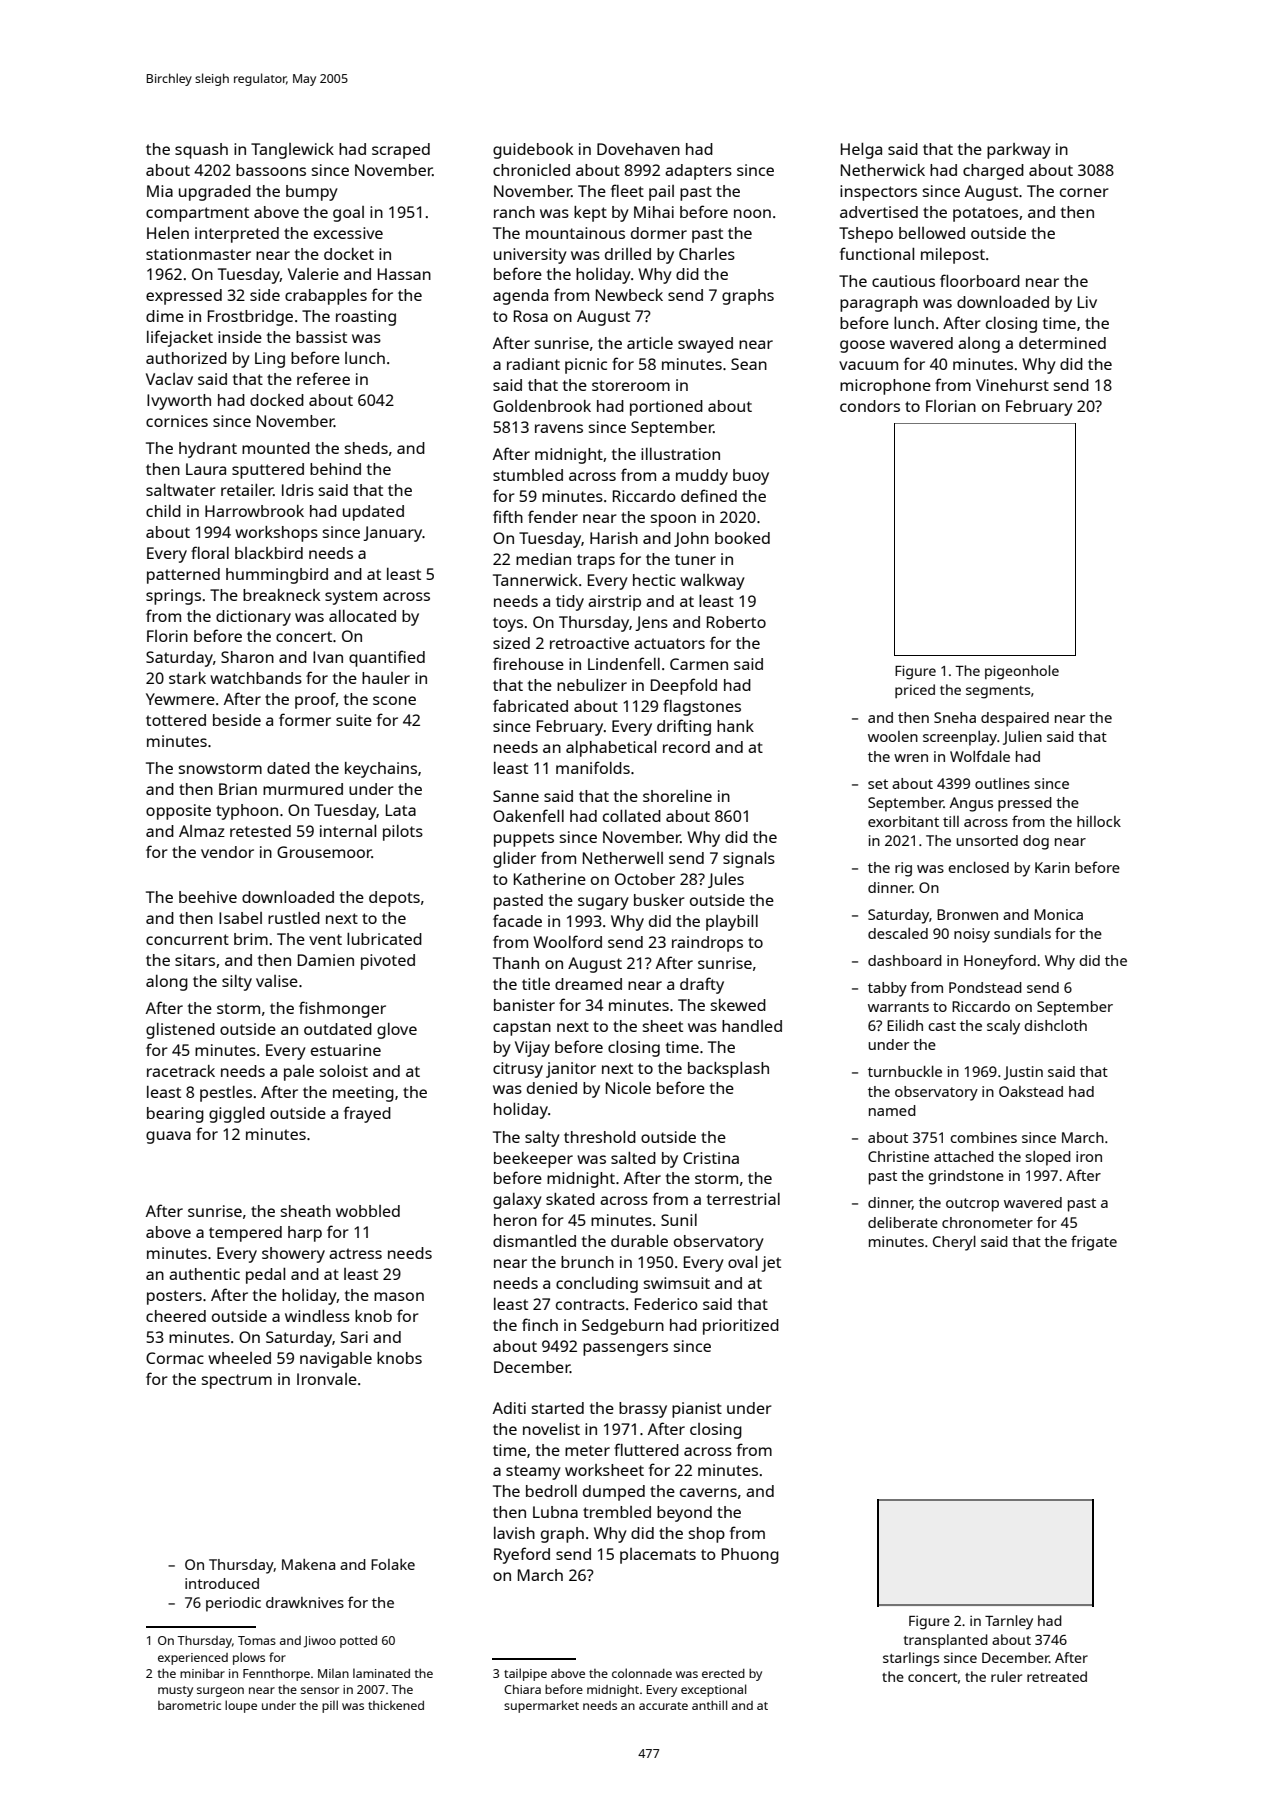 This page has height=1807, width=1277. Describe the element at coordinates (201, 151) in the page. I see `squash` at that location.
